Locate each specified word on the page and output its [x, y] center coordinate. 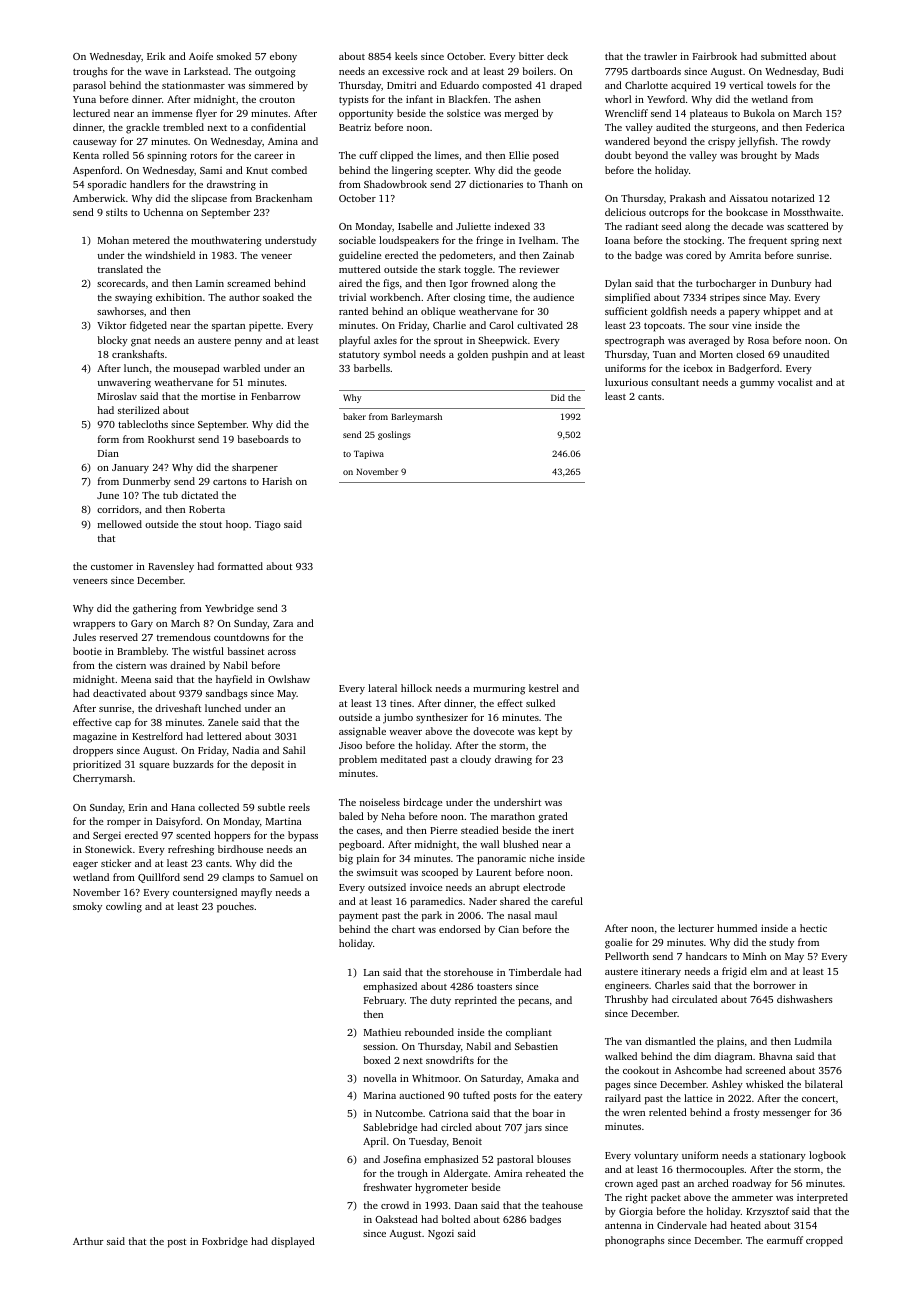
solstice [463, 113]
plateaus [709, 114]
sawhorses [120, 311]
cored [699, 255]
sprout [448, 342]
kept [548, 732]
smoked [234, 56]
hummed [737, 928]
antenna [623, 1226]
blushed [521, 844]
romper [124, 824]
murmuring [499, 689]
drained [187, 665]
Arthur [88, 1241]
